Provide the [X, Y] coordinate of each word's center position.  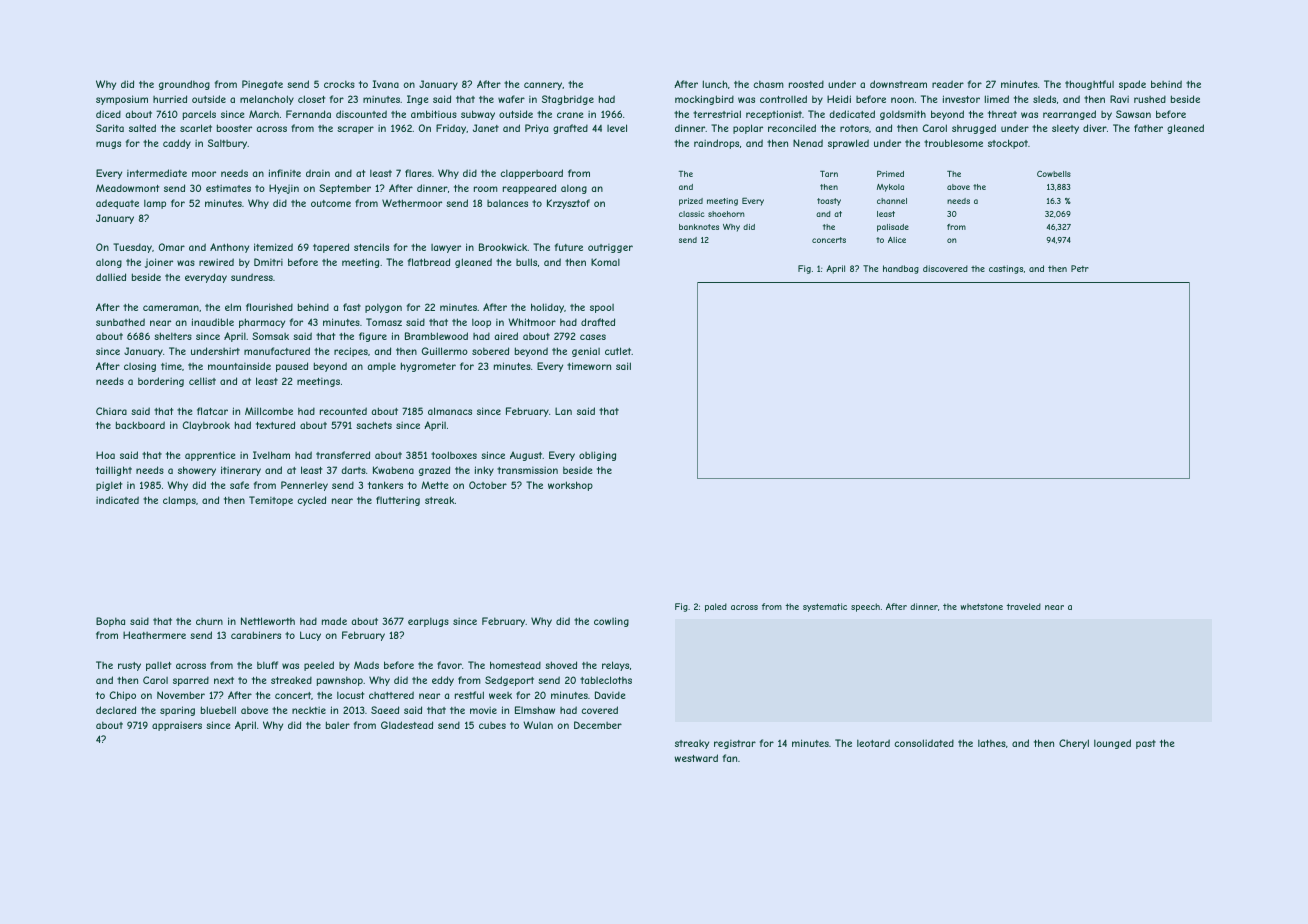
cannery [543, 86]
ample [381, 367]
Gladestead [407, 725]
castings [1006, 269]
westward [696, 758]
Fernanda [308, 114]
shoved [561, 665]
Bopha [110, 622]
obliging [597, 456]
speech [865, 607]
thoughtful [1089, 85]
